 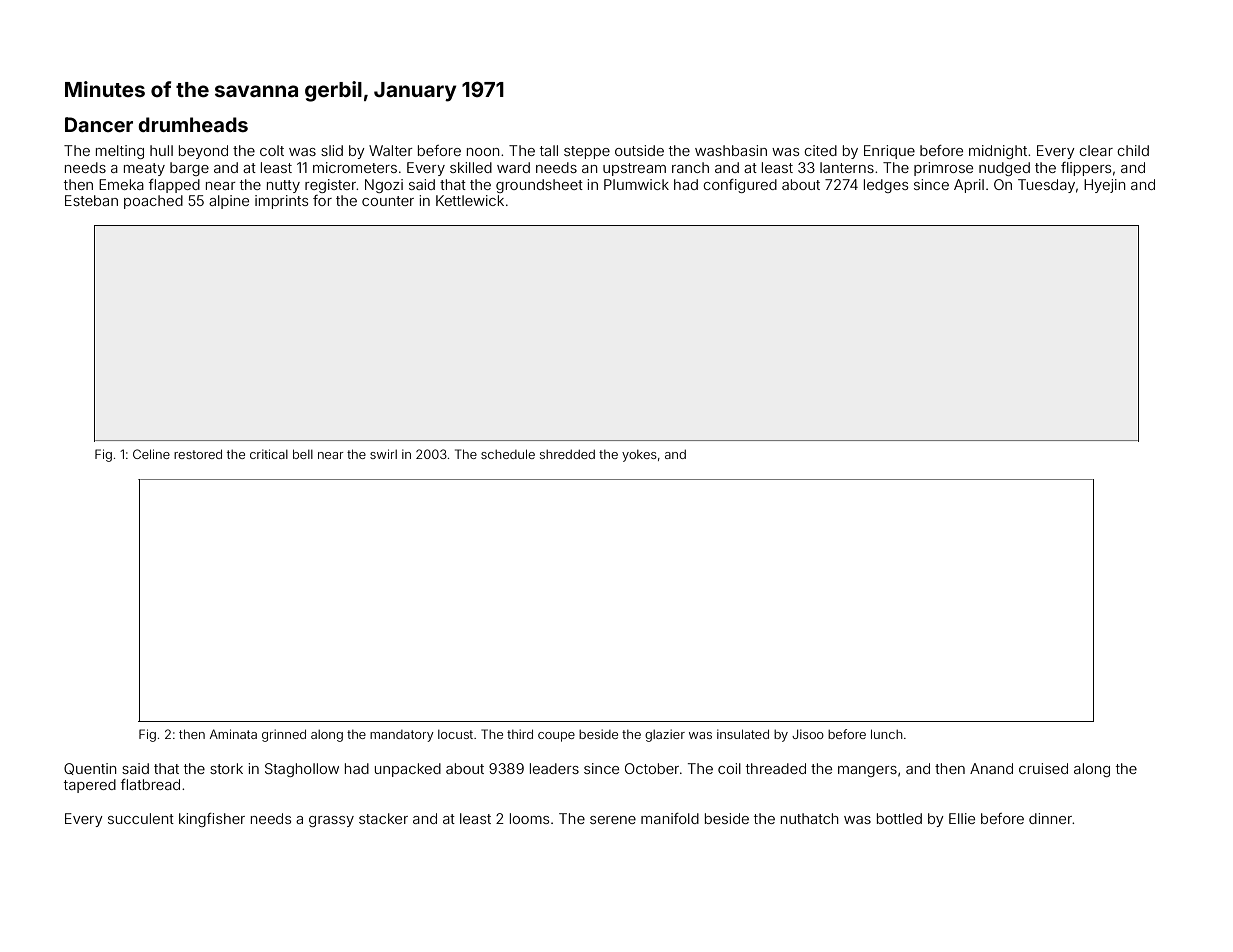 I want to click on third, so click(x=520, y=734).
